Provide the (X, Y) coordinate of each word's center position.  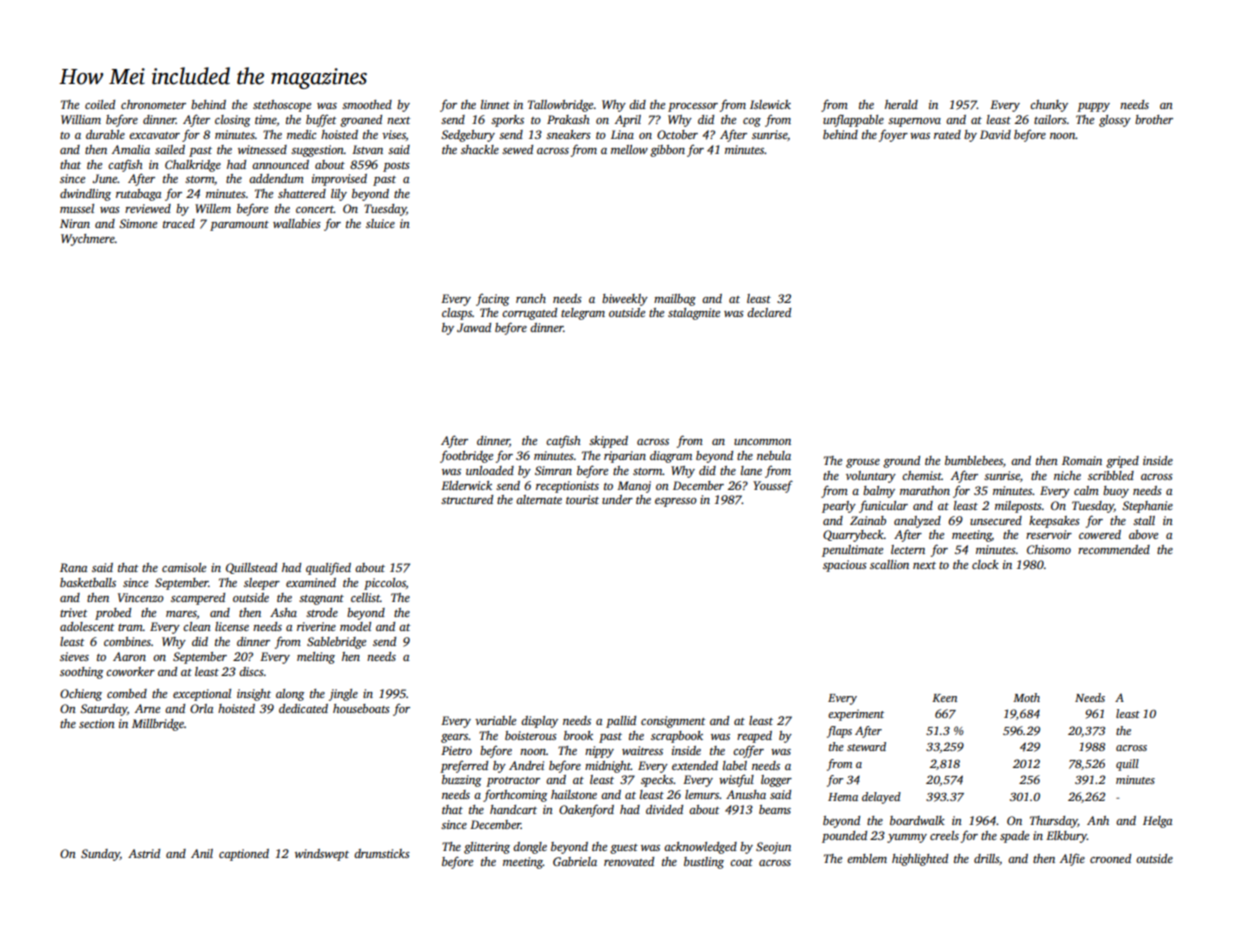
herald (901, 104)
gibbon (667, 151)
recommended (1114, 549)
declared (769, 312)
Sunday (100, 855)
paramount (239, 226)
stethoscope (282, 106)
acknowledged (700, 848)
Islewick (770, 104)
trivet (73, 612)
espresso (676, 502)
